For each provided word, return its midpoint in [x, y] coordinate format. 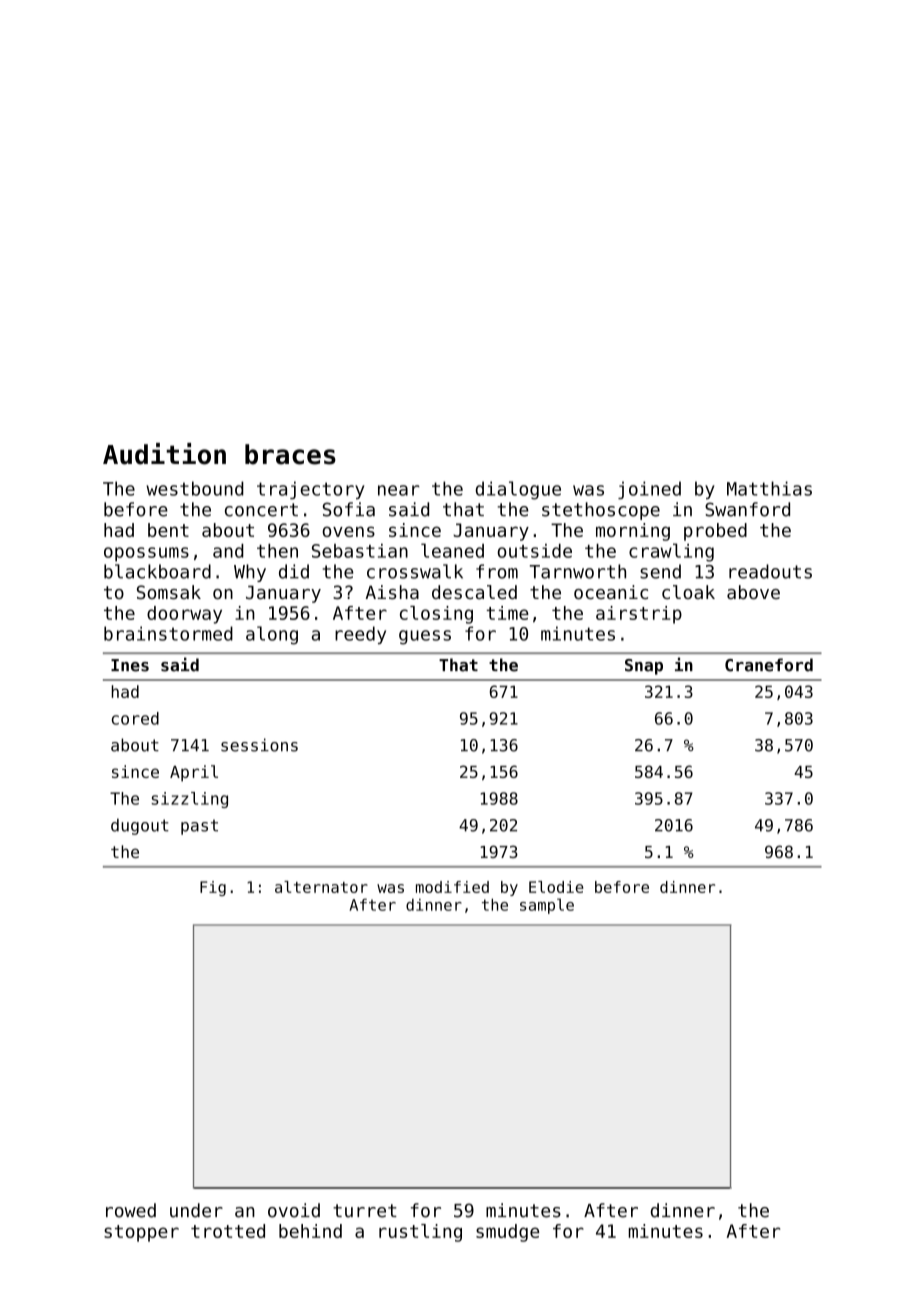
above [753, 592]
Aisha [392, 592]
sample [547, 906]
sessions [259, 745]
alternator [321, 887]
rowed [131, 1210]
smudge [507, 1233]
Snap [644, 667]
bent [168, 530]
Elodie [556, 887]
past [199, 827]
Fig [213, 888]
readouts [770, 571]
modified [452, 887]
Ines [130, 665]
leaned [452, 550]
